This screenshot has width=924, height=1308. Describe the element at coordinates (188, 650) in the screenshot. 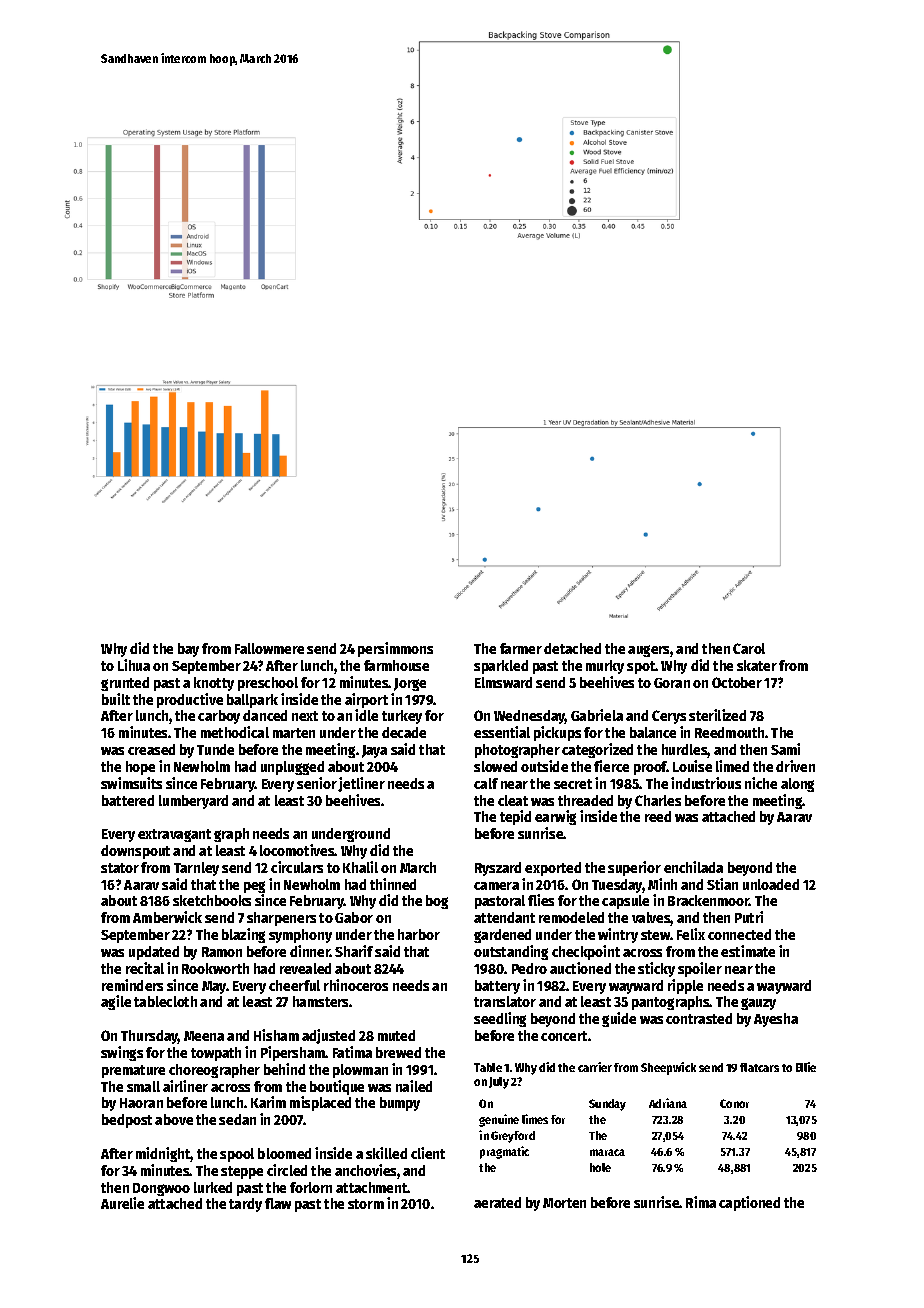

I see `bay` at that location.
